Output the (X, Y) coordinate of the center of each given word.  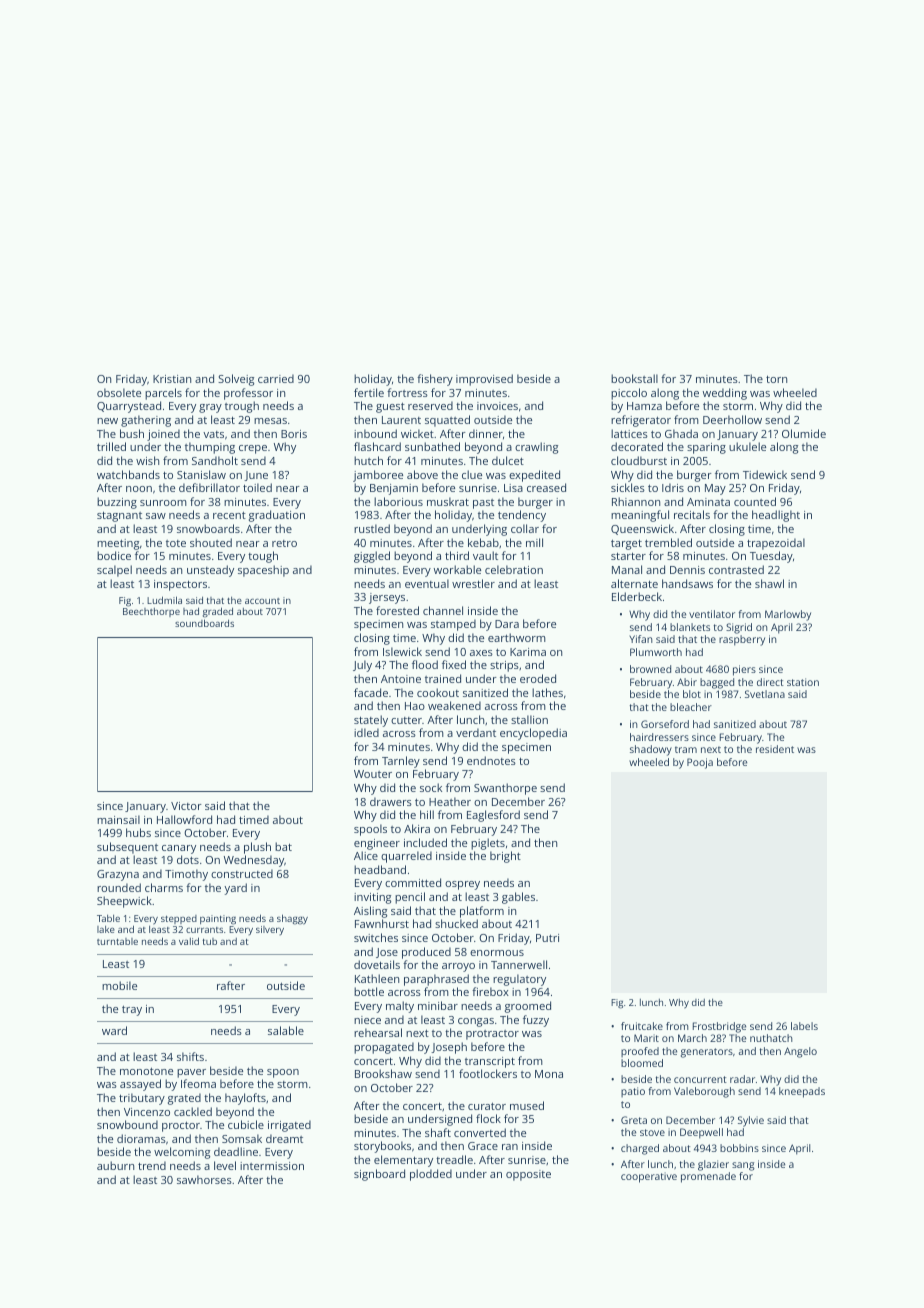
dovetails (377, 964)
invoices (497, 406)
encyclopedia (533, 734)
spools (370, 830)
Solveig (236, 380)
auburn (115, 1165)
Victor (186, 806)
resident (775, 749)
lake (106, 929)
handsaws (687, 583)
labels (804, 1026)
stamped (453, 625)
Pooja (700, 763)
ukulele (747, 446)
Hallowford (184, 819)
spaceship (263, 571)
